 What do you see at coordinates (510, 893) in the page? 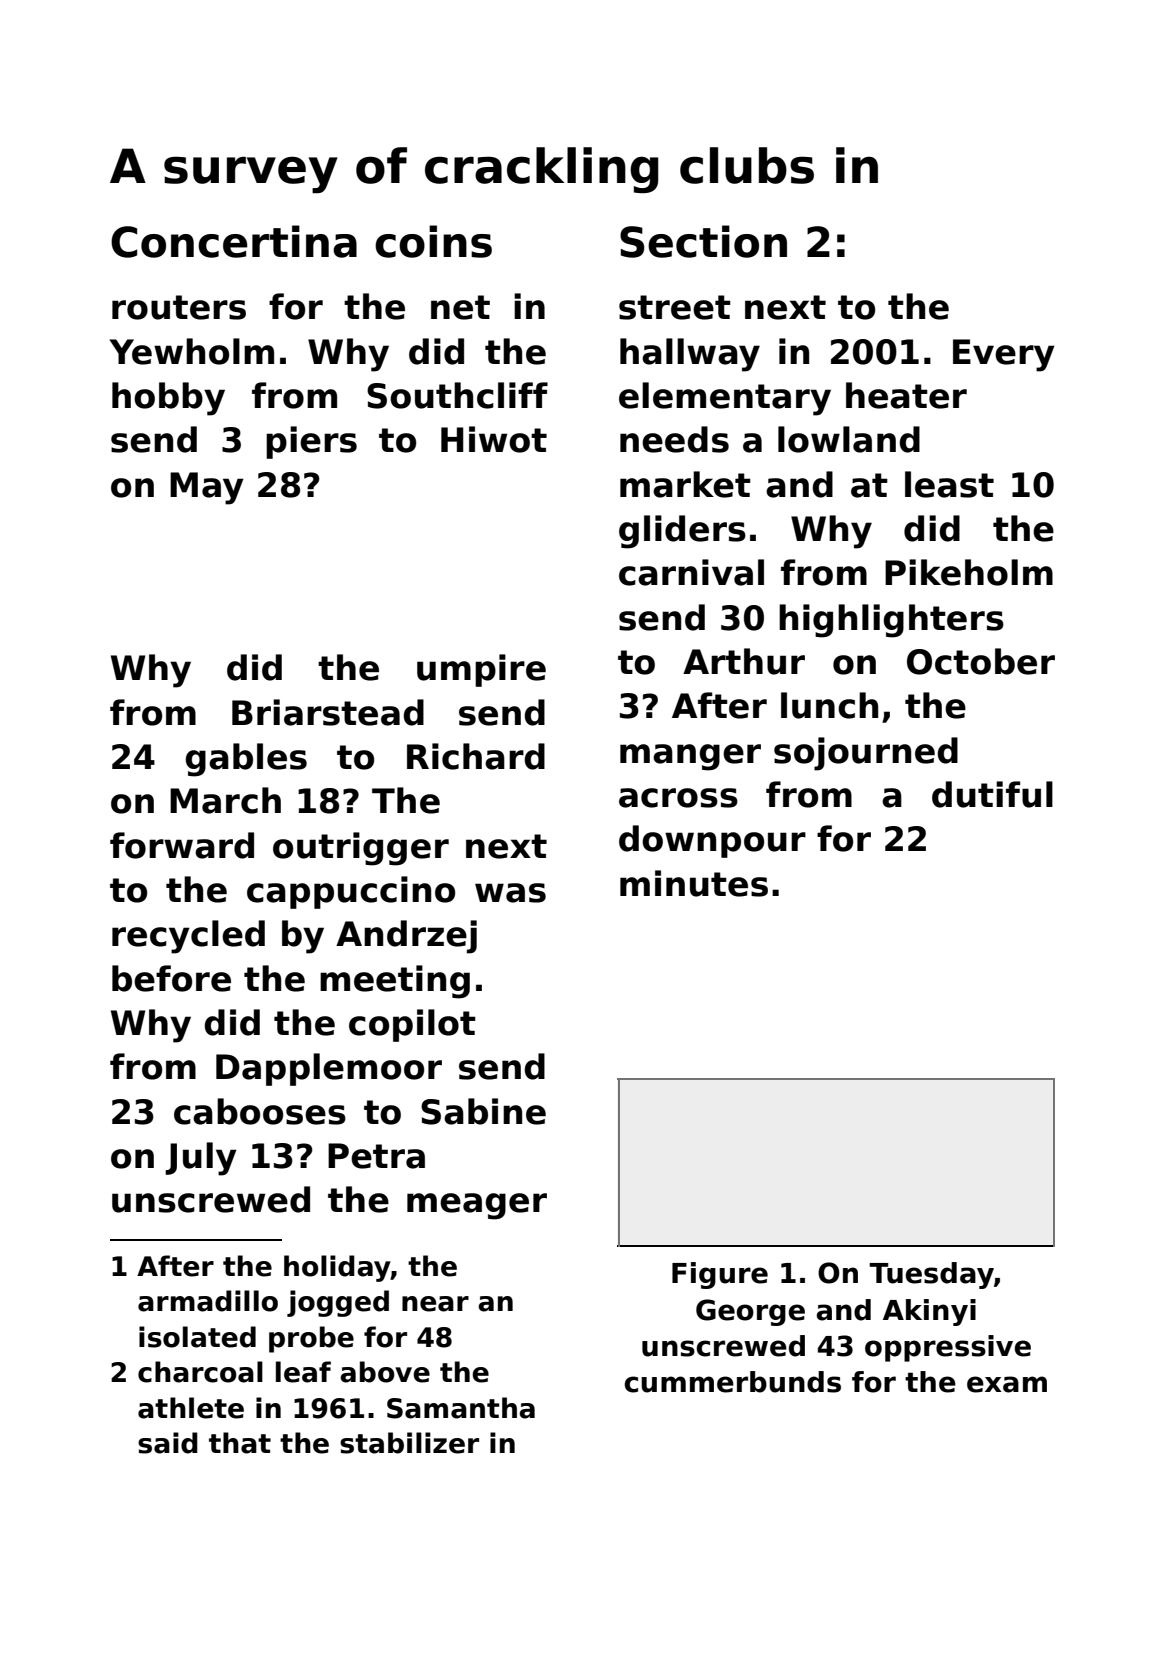
I see `was` at bounding box center [510, 893].
